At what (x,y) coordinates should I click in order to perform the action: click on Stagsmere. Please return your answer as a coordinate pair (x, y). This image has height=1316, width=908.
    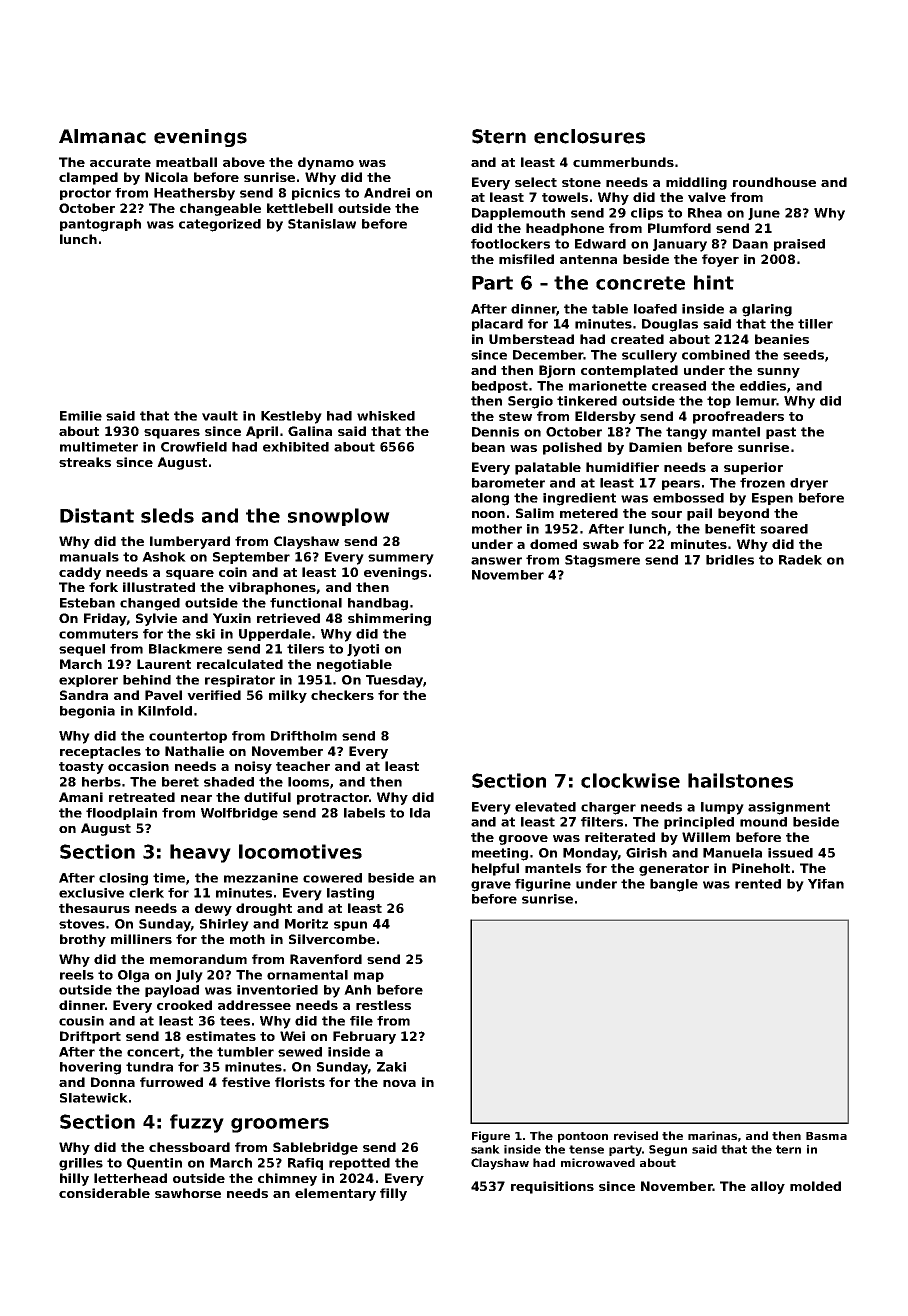
    Looking at the image, I should click on (602, 561).
